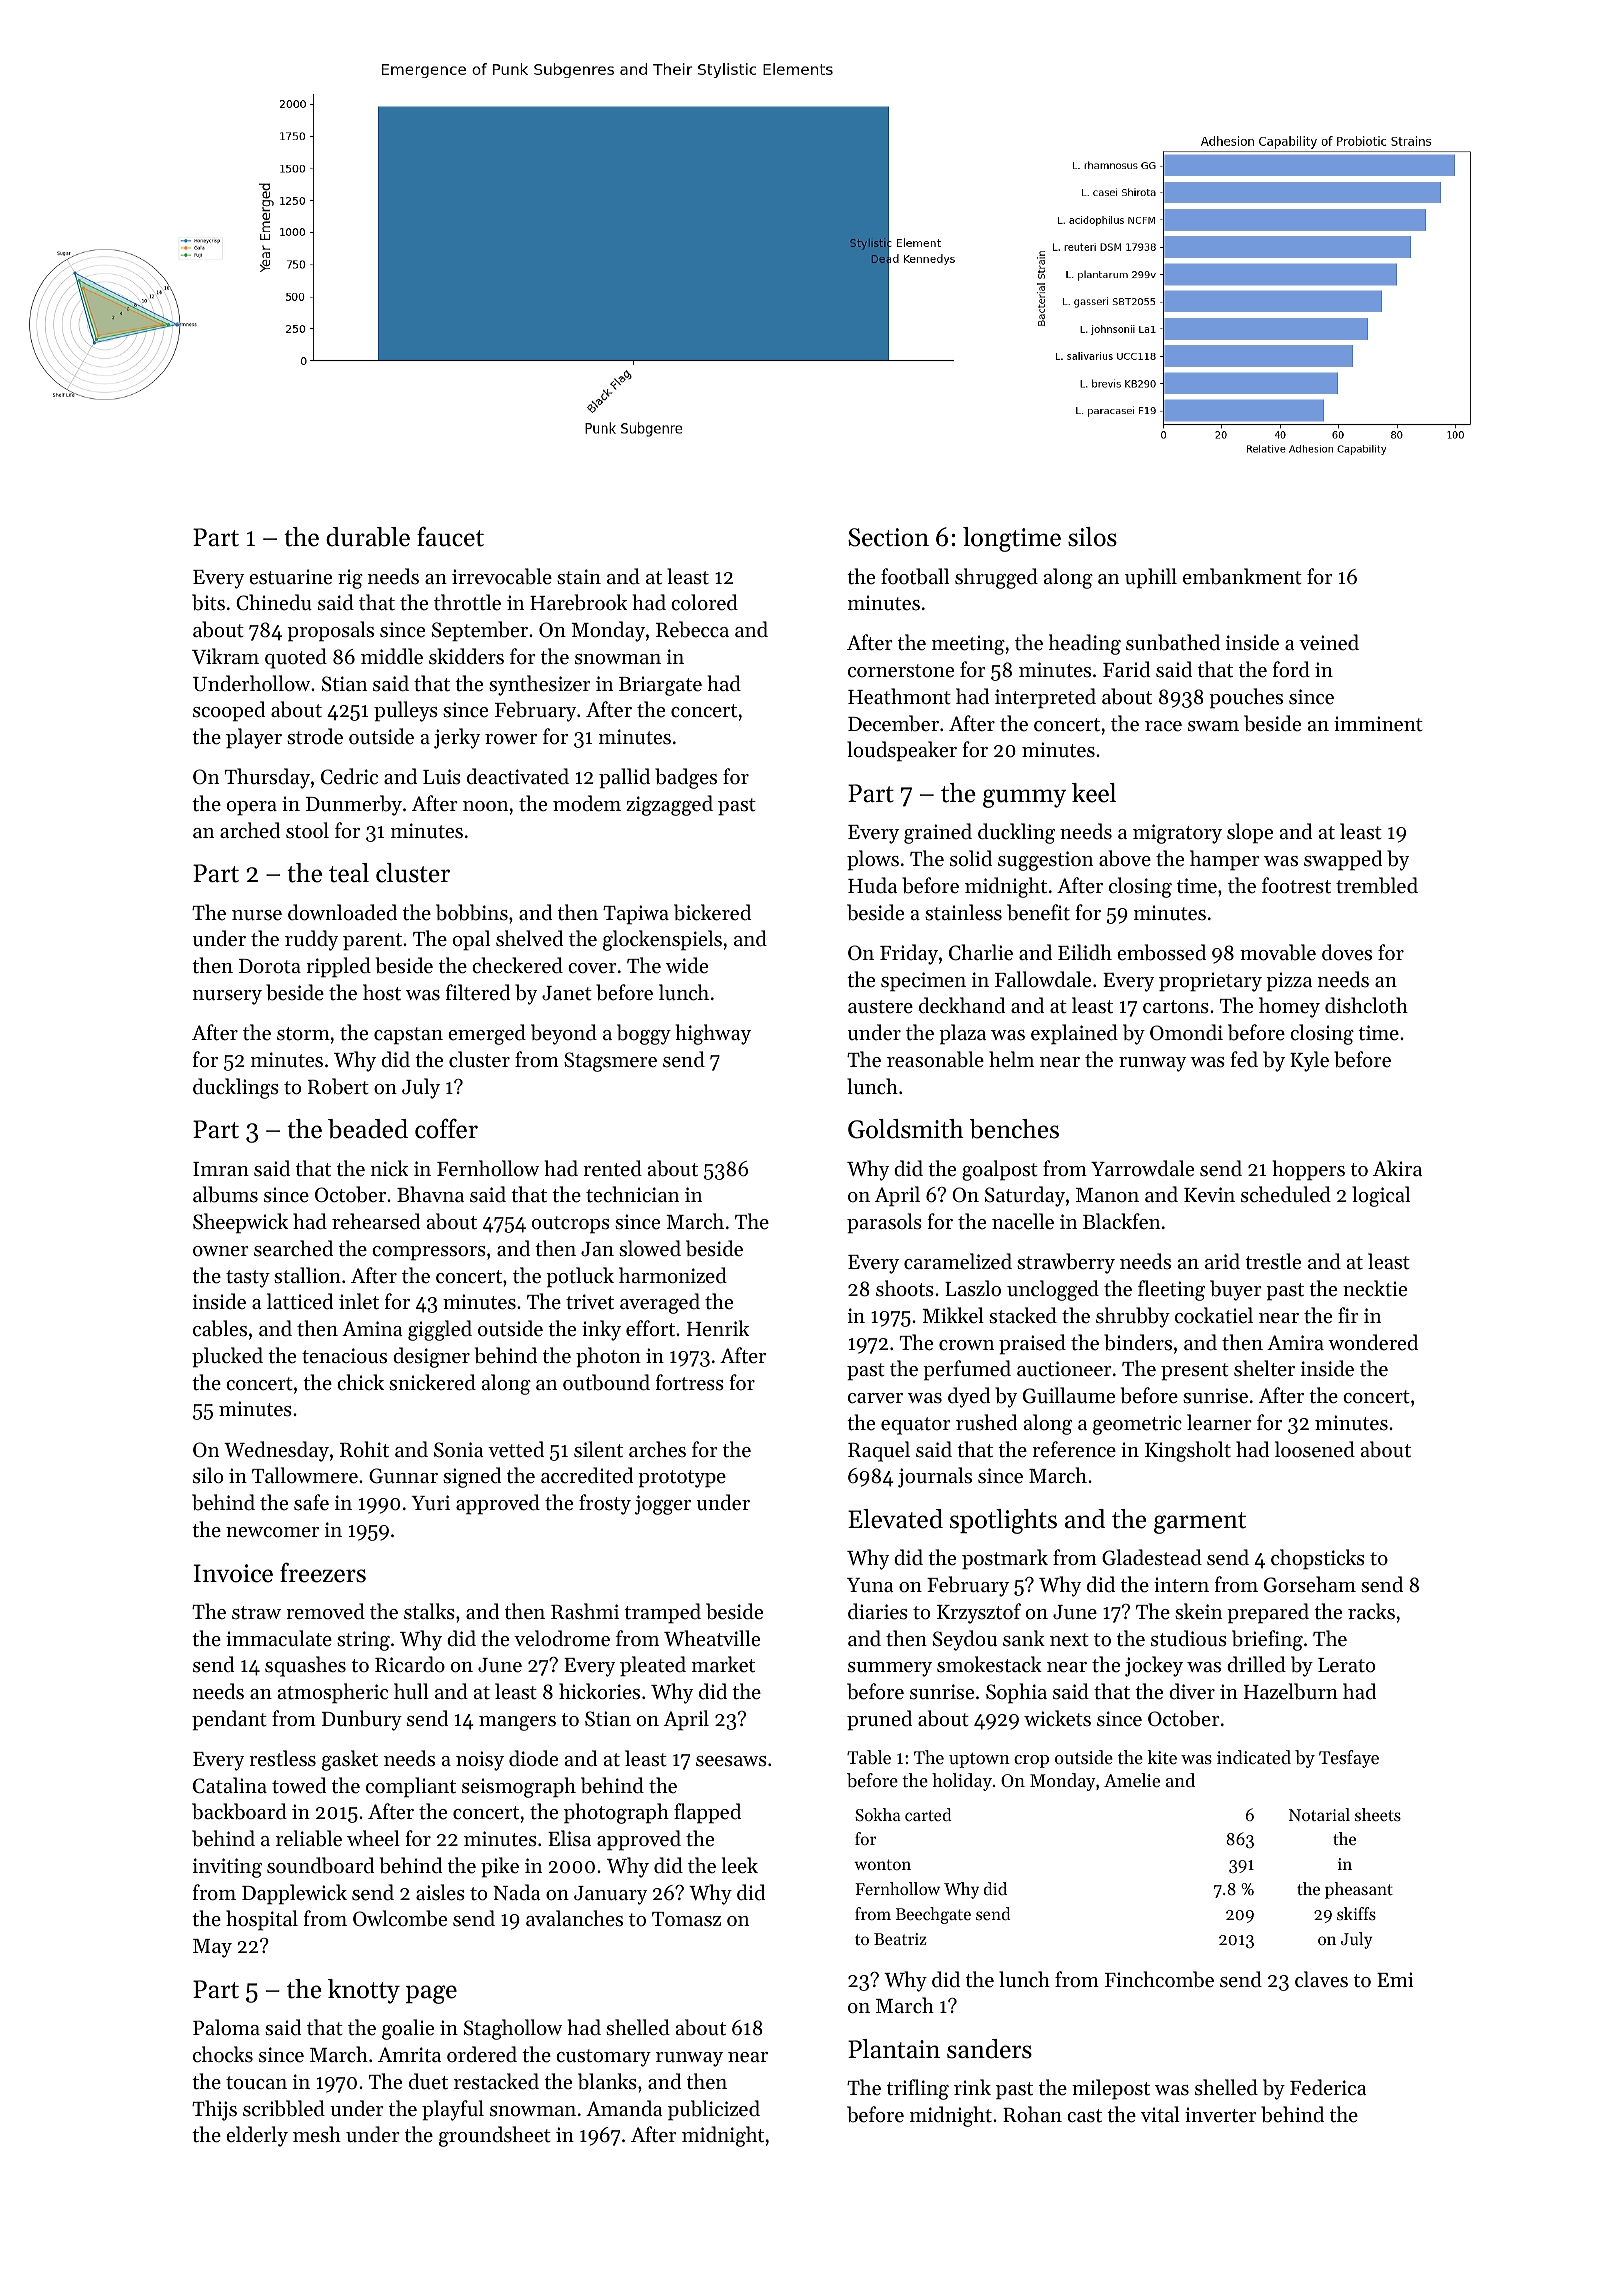 The image size is (1620, 2292). What do you see at coordinates (429, 1253) in the image?
I see `compressors` at bounding box center [429, 1253].
